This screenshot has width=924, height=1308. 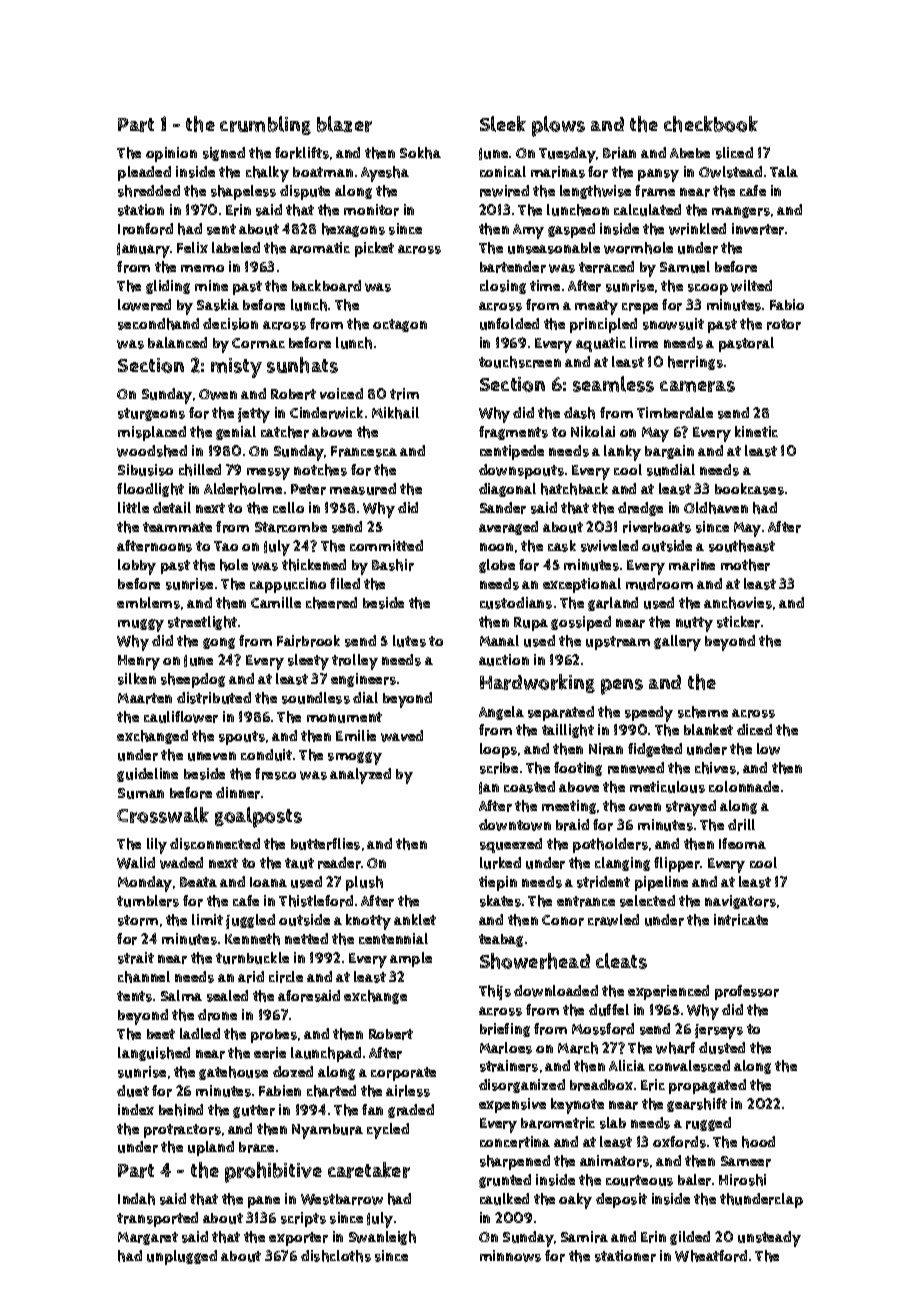 I want to click on Amy, so click(x=528, y=231).
